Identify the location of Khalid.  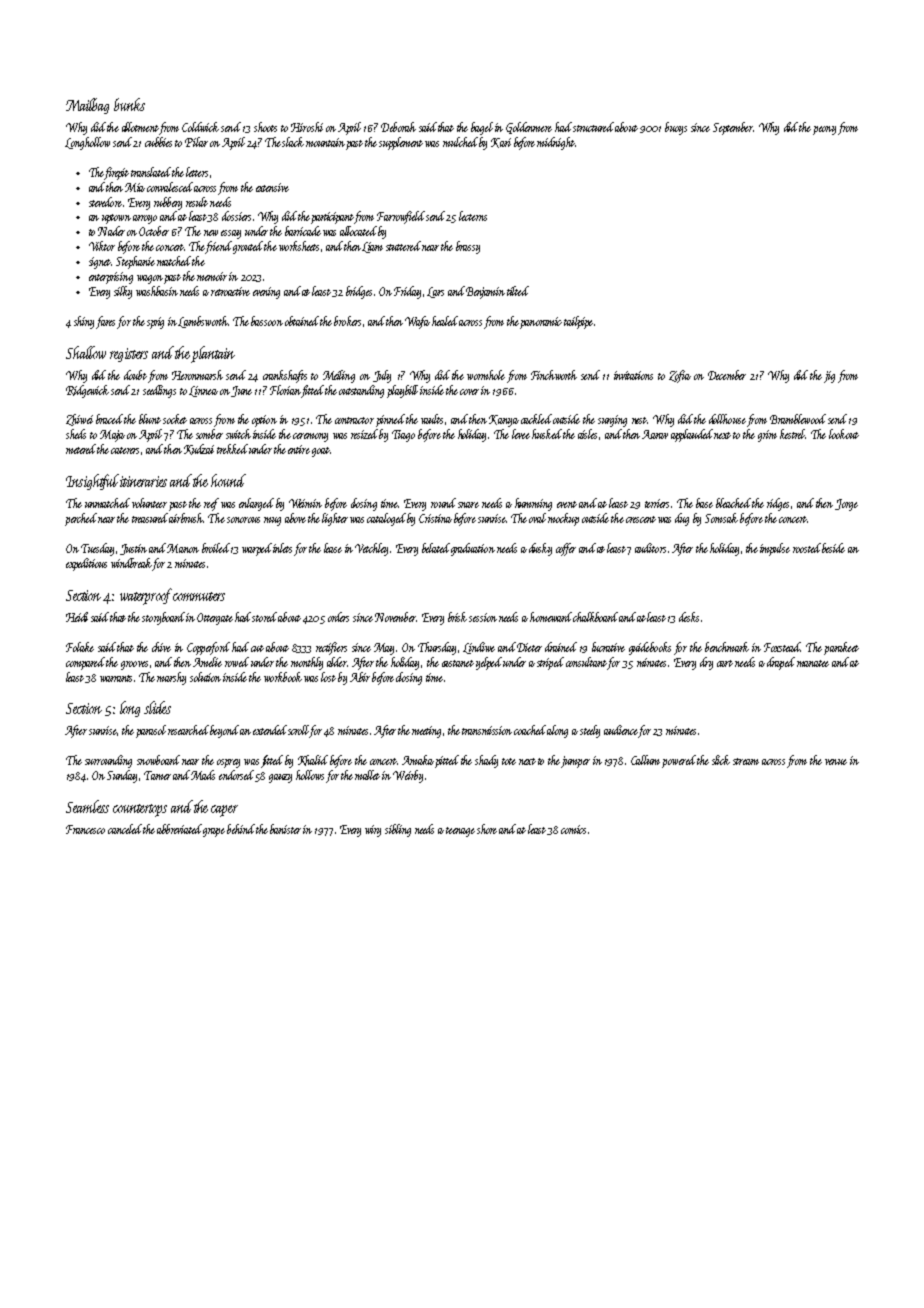
(313, 760).
